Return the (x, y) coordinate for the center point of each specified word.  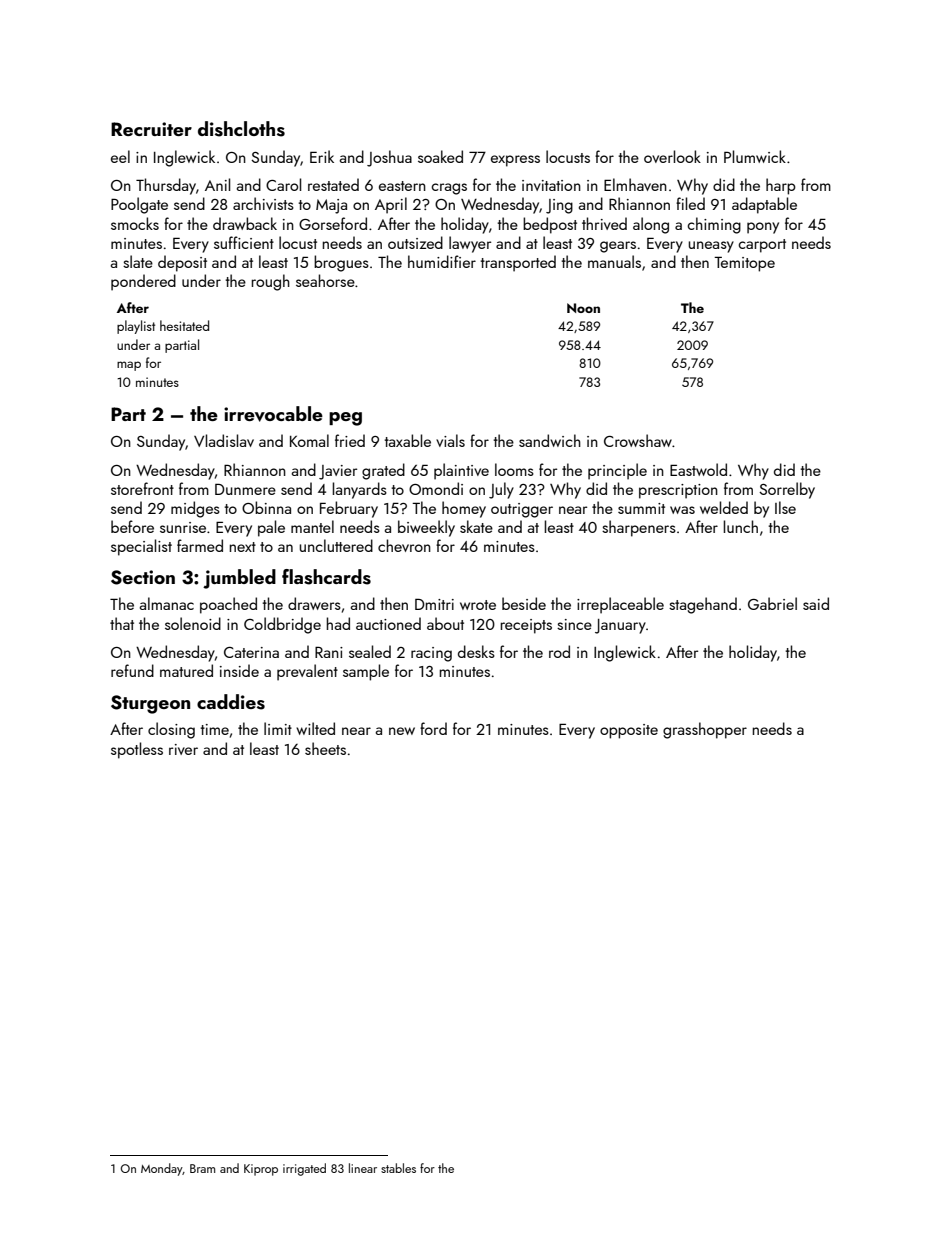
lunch (741, 526)
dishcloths (241, 129)
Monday (162, 1169)
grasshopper (705, 730)
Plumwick (755, 156)
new (402, 731)
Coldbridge (282, 625)
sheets (325, 748)
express (515, 161)
